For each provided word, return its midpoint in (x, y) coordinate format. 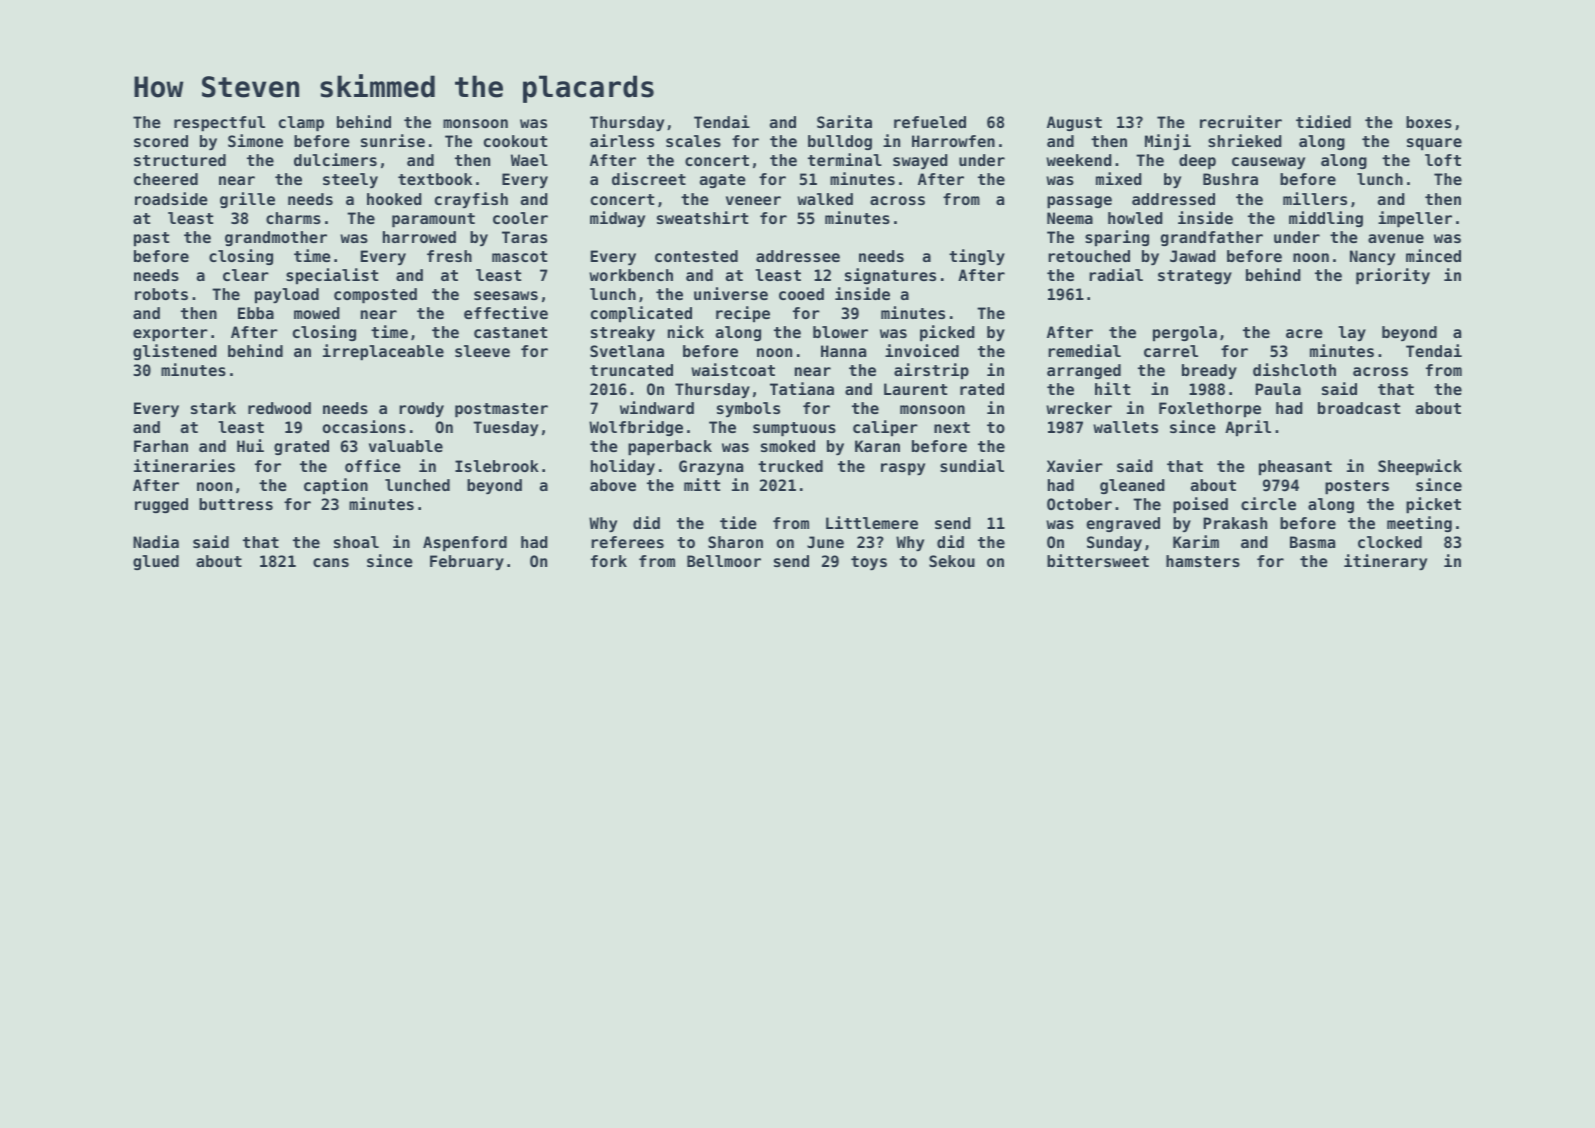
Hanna (843, 351)
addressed (1173, 199)
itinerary (1385, 562)
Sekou (952, 561)
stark (213, 408)
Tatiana (802, 388)
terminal (845, 159)
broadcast (1359, 408)
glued (156, 562)
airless (622, 140)
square (1434, 144)
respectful (219, 124)
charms (293, 218)
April (1248, 428)
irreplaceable (383, 352)
